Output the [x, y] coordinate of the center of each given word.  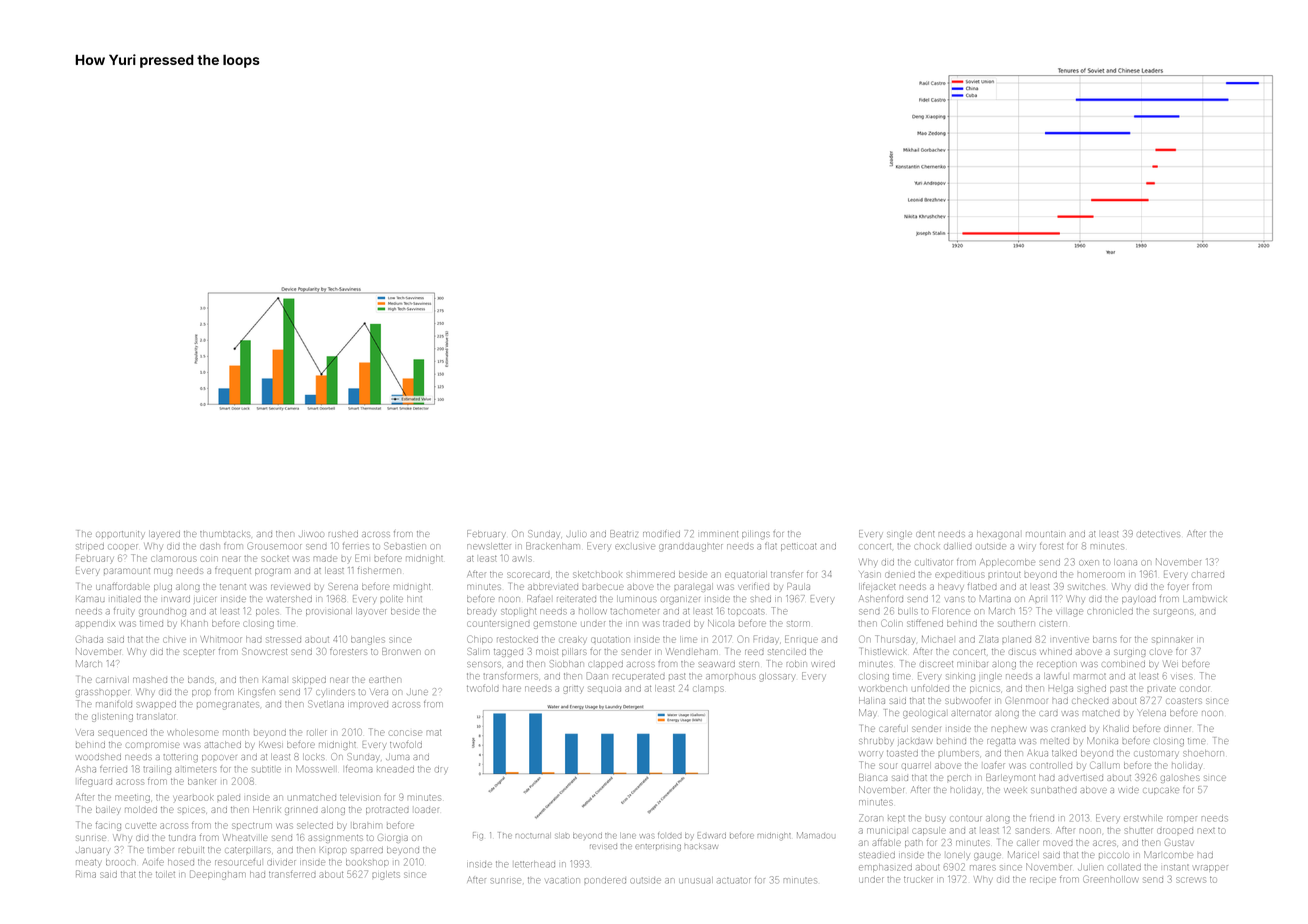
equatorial [746, 574]
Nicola [721, 623]
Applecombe [1007, 562]
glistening [112, 717]
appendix [95, 623]
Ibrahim [367, 825]
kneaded [395, 770]
